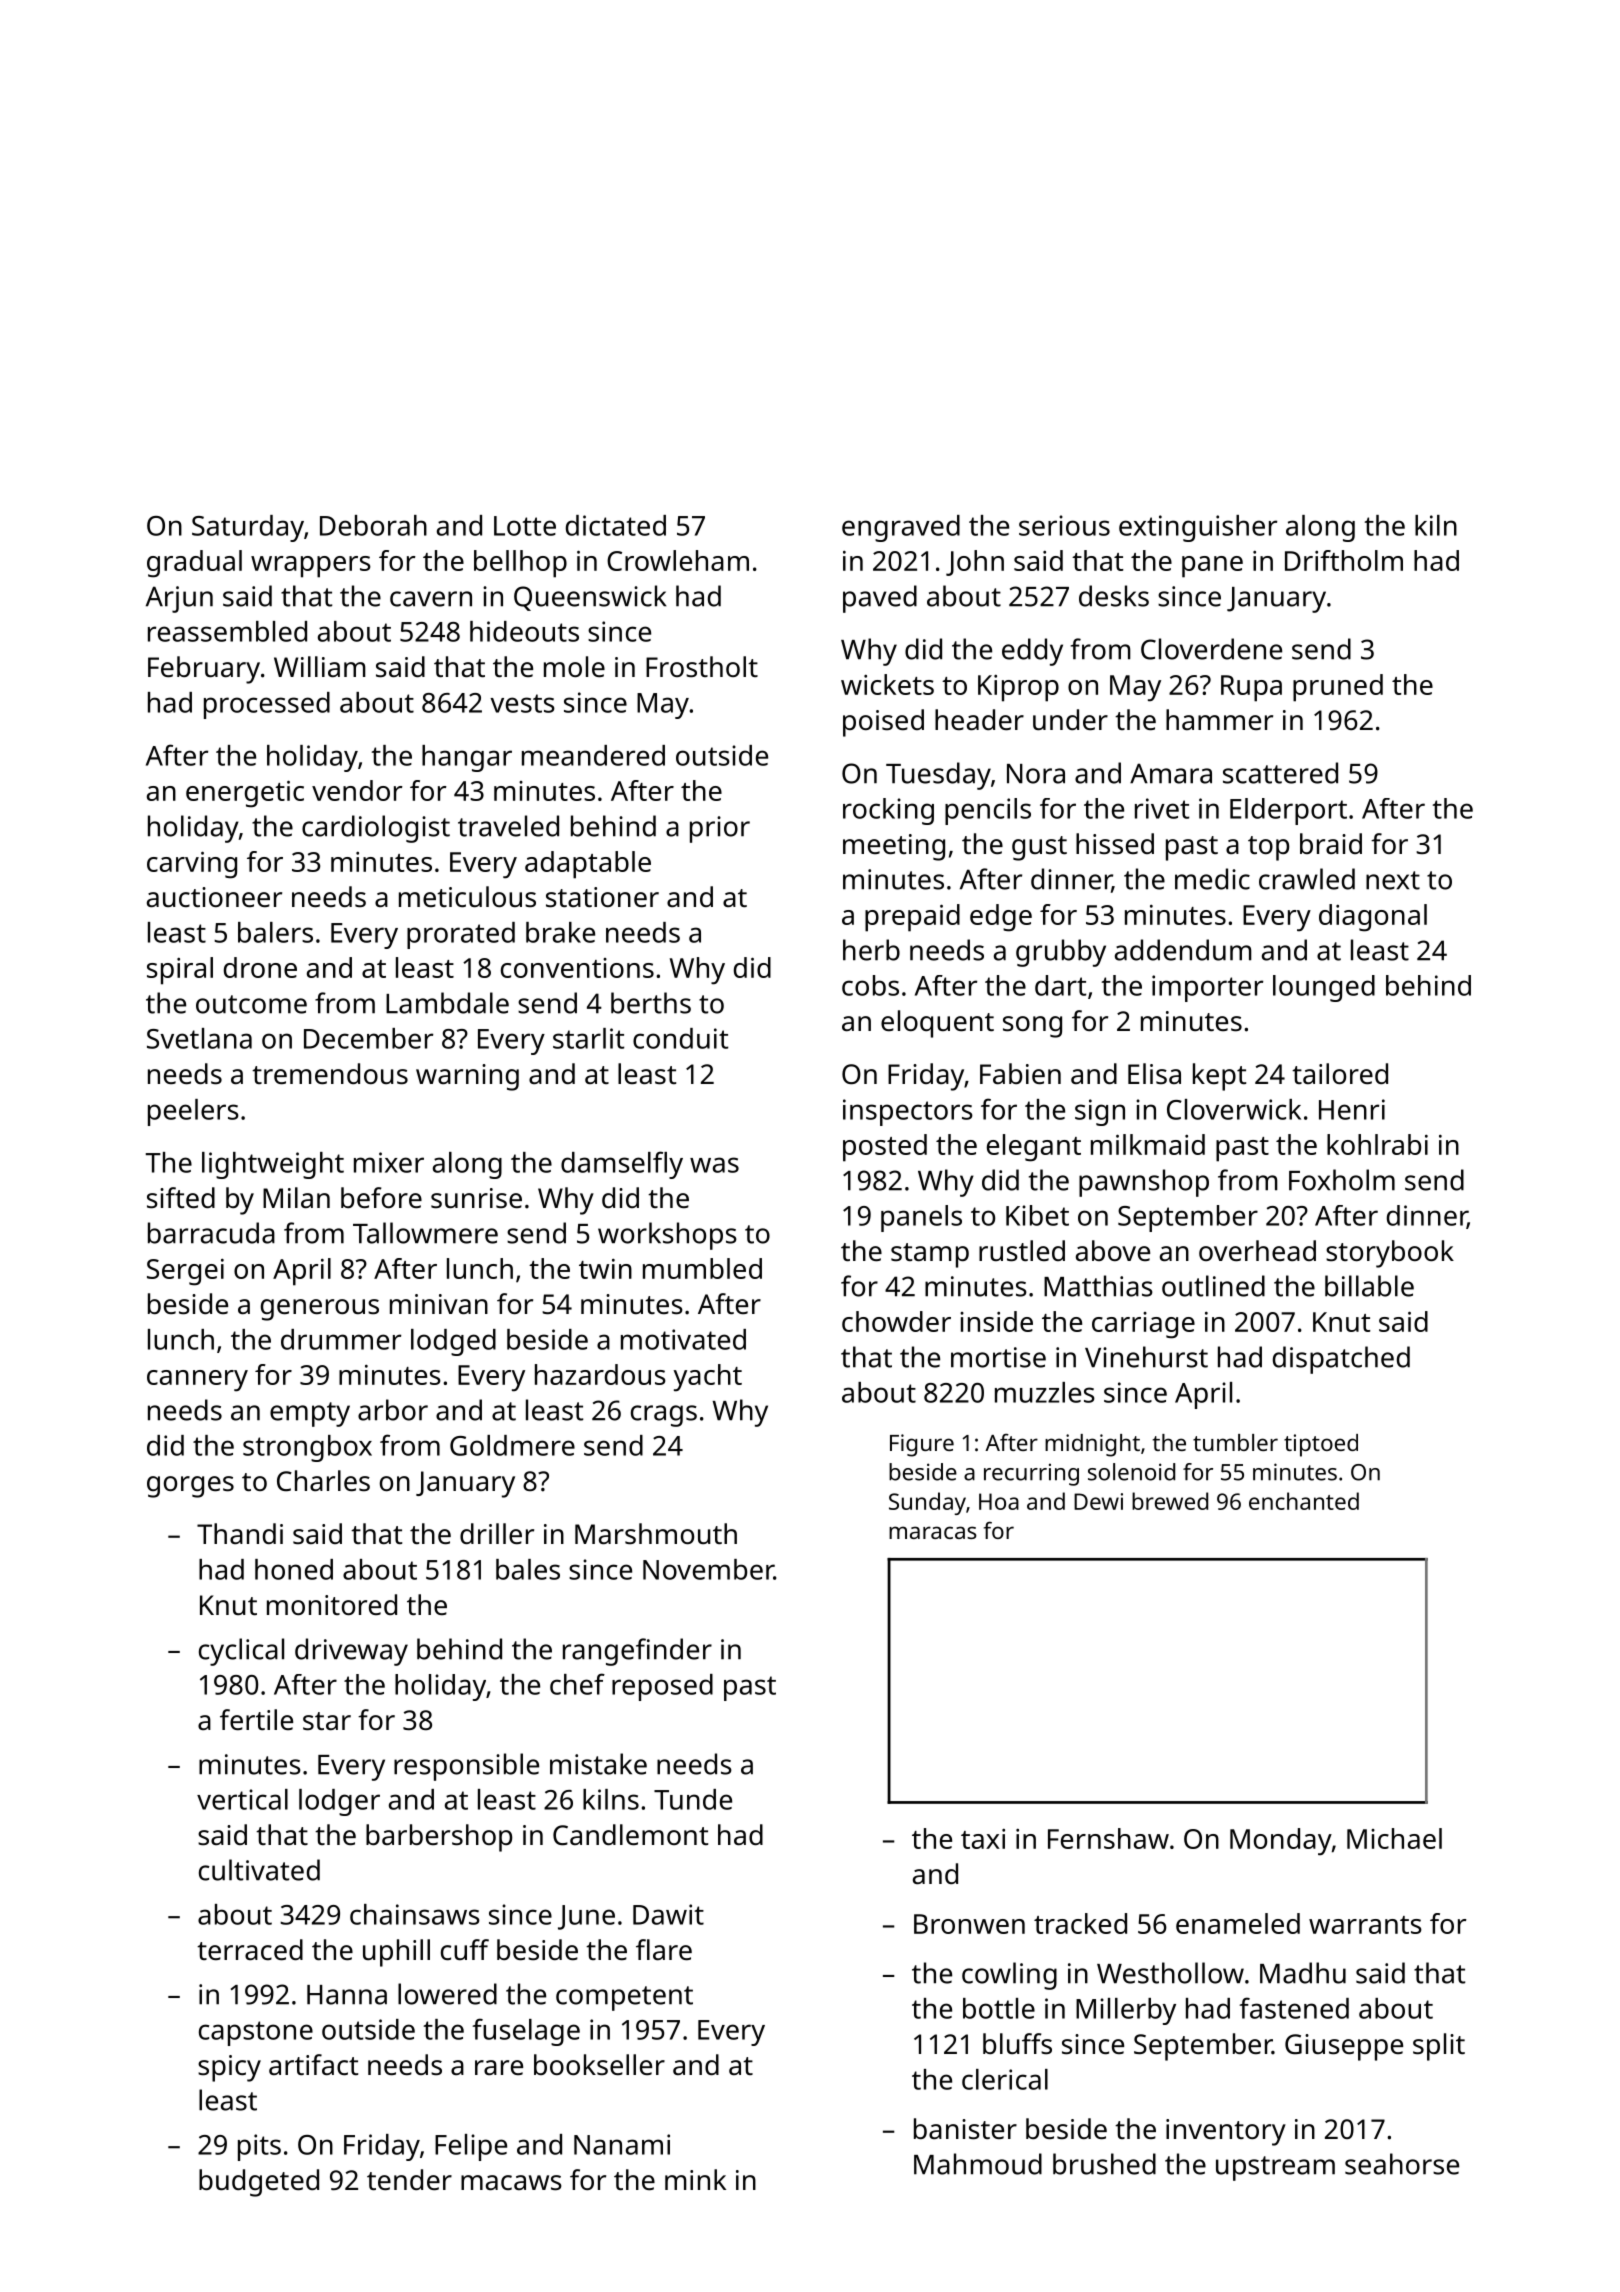  I want to click on cannery, so click(197, 1381).
